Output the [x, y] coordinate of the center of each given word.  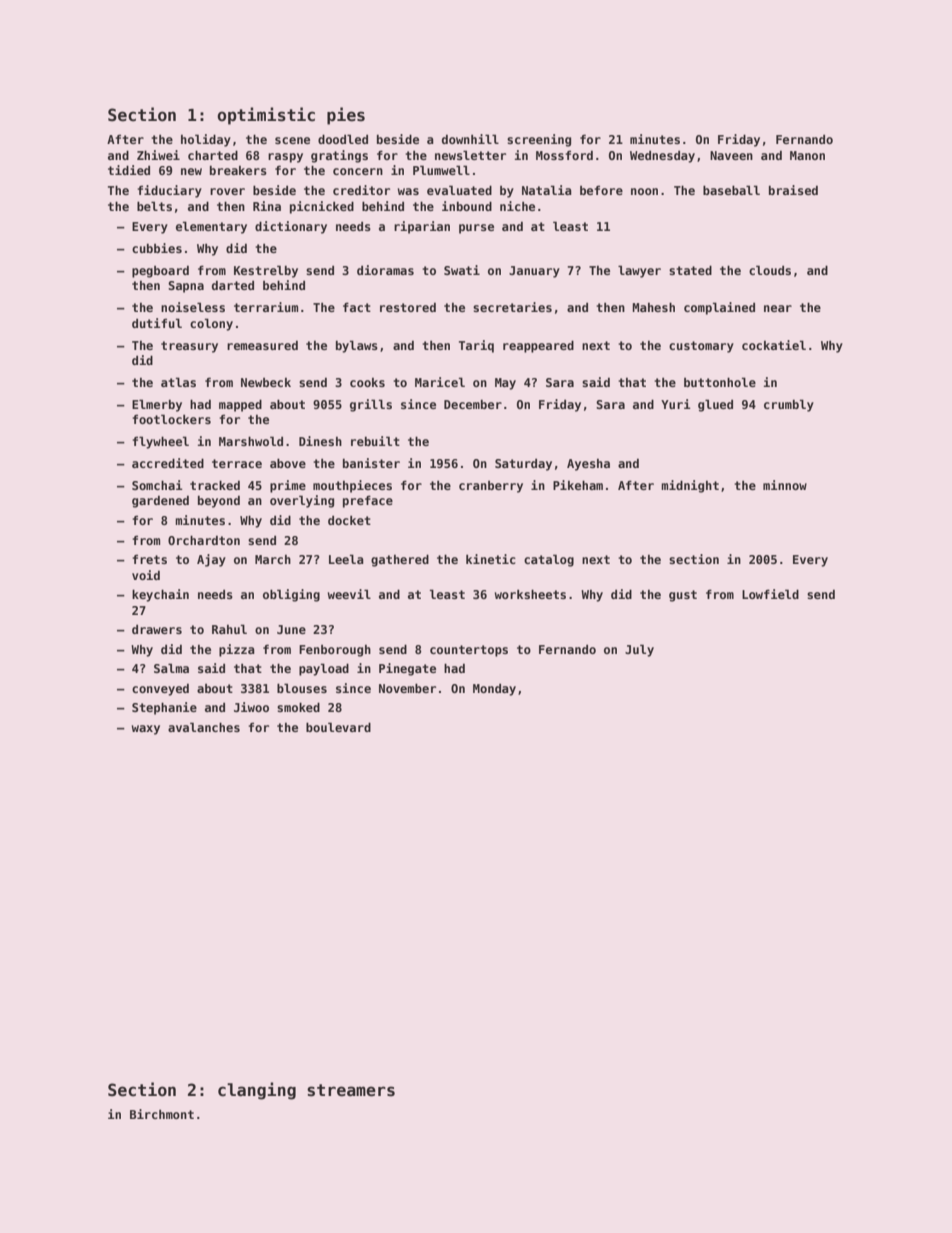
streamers [351, 1090]
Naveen [731, 155]
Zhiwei [158, 155]
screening [539, 140]
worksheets [530, 594]
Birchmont [162, 1114]
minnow [785, 485]
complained [719, 308]
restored [408, 307]
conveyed [160, 690]
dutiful [157, 323]
